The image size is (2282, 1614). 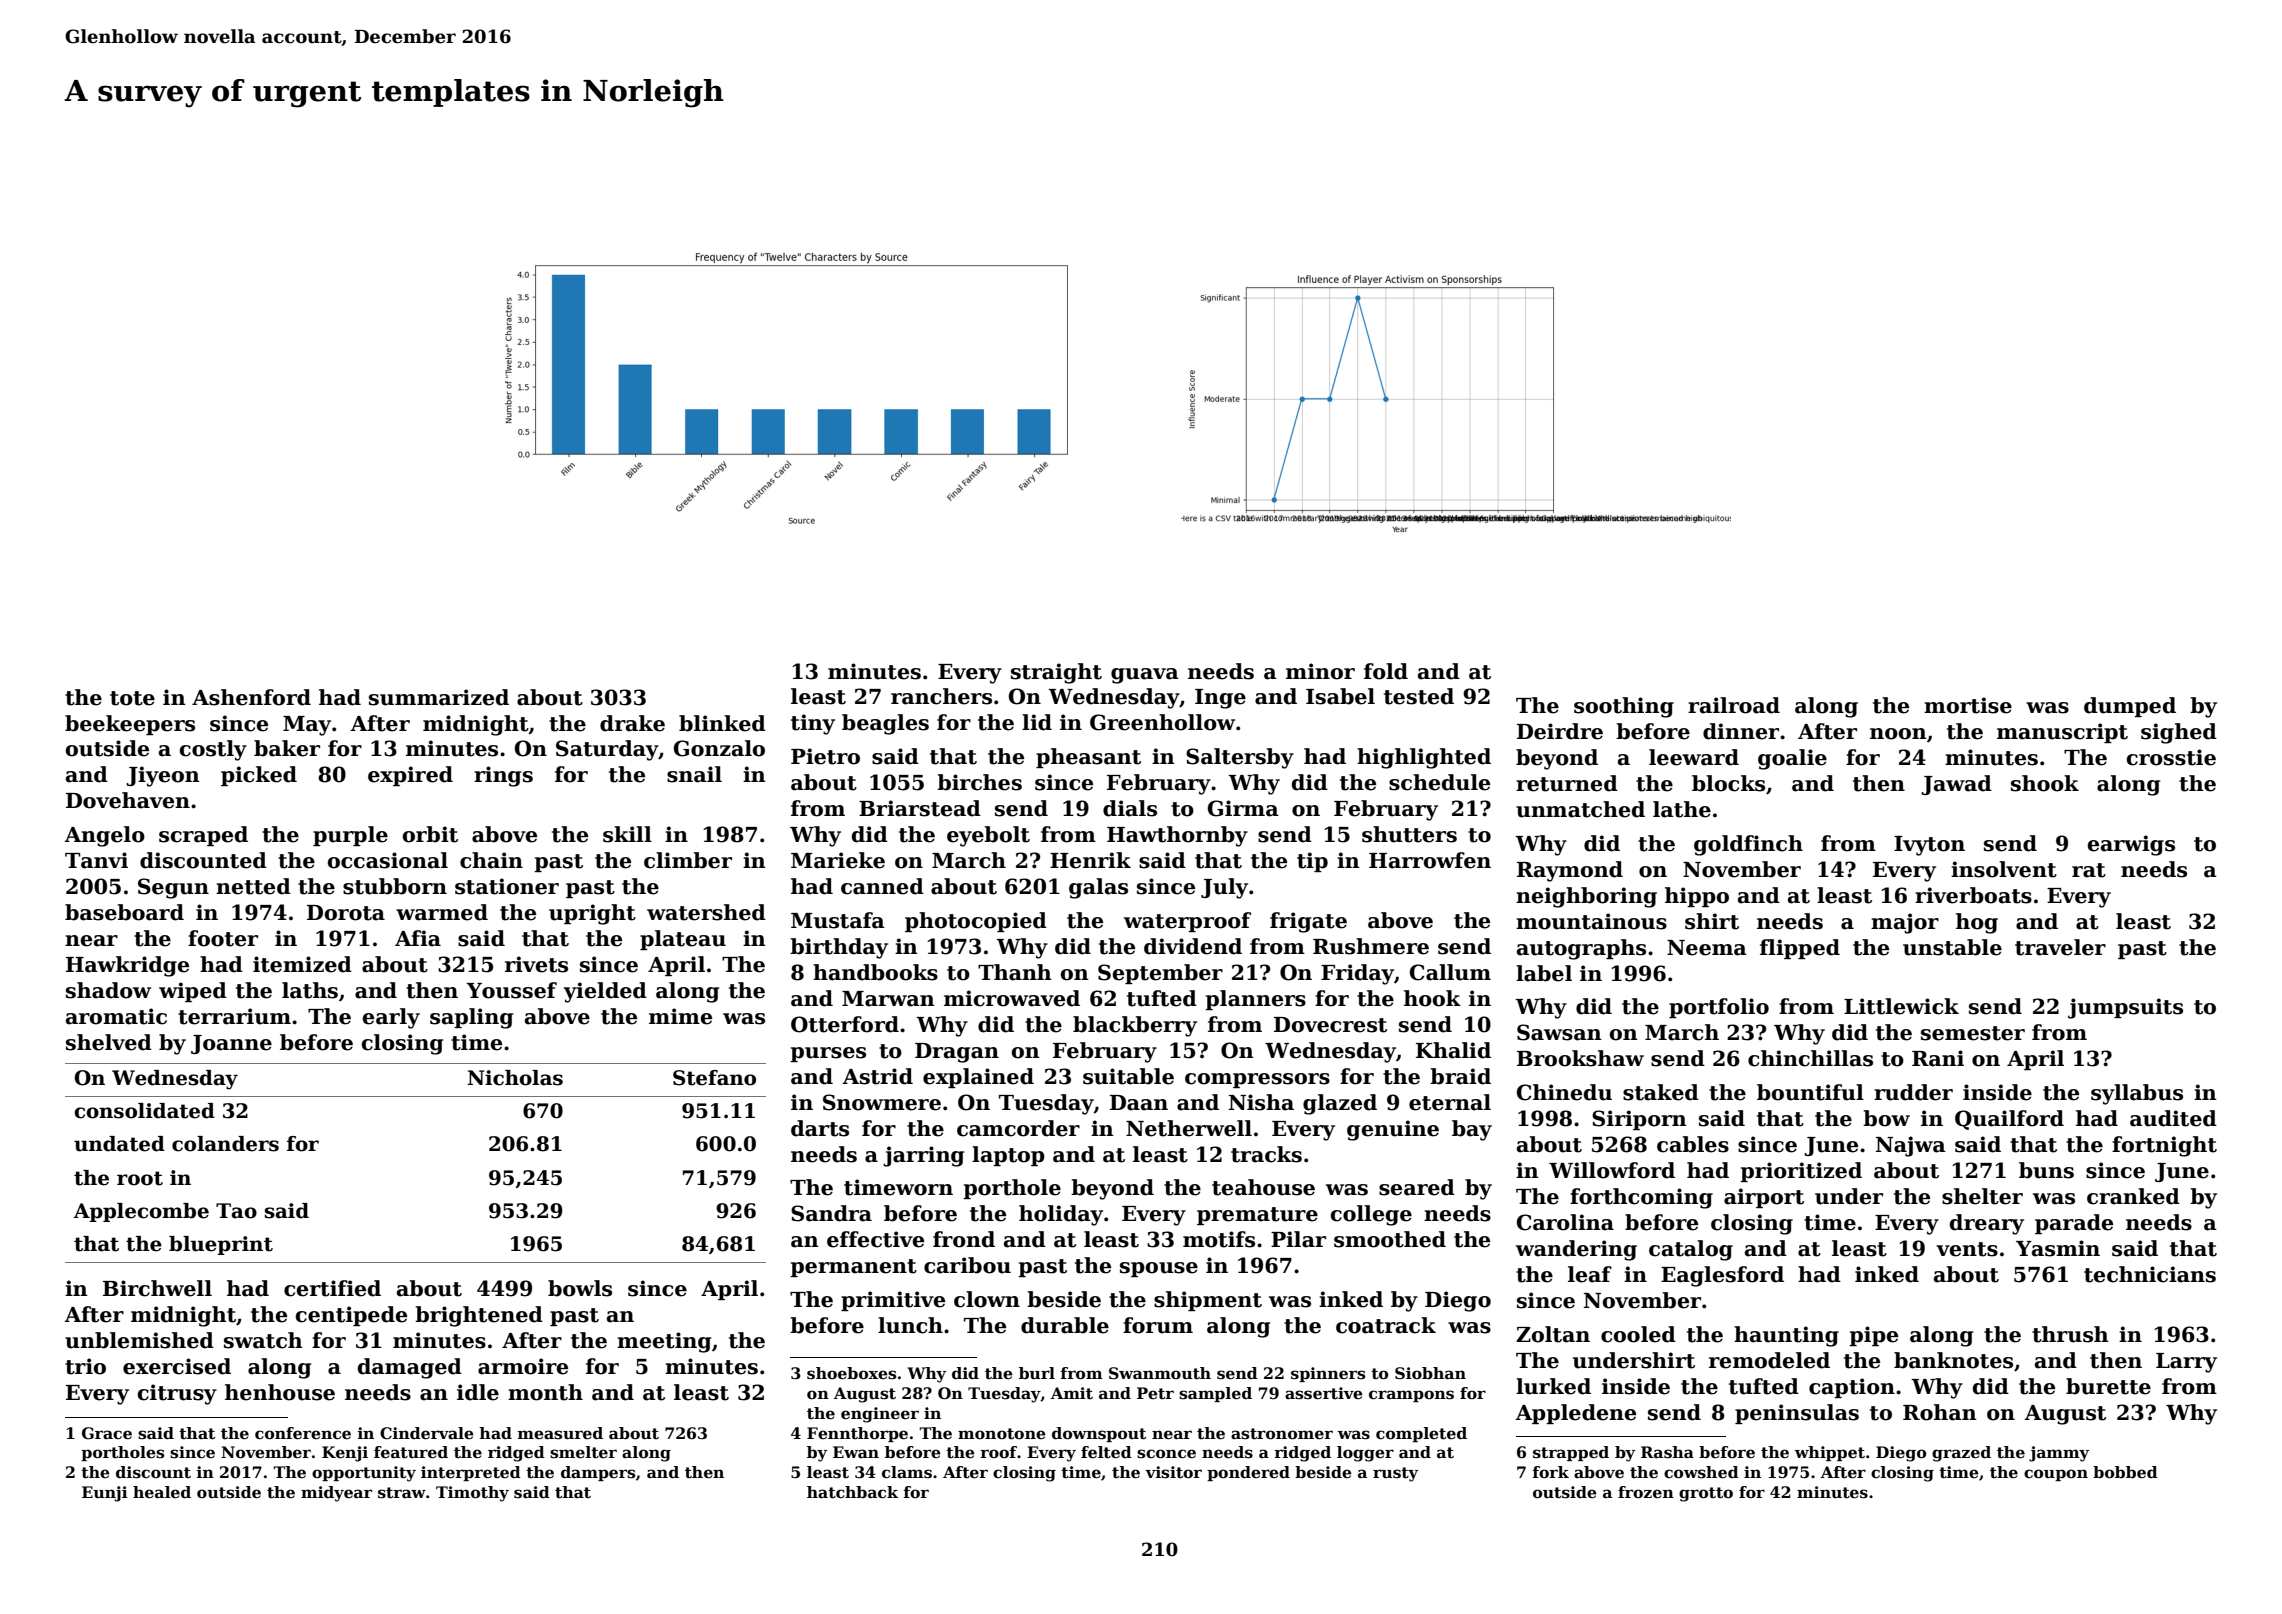 I want to click on Najwa, so click(x=1911, y=1146).
